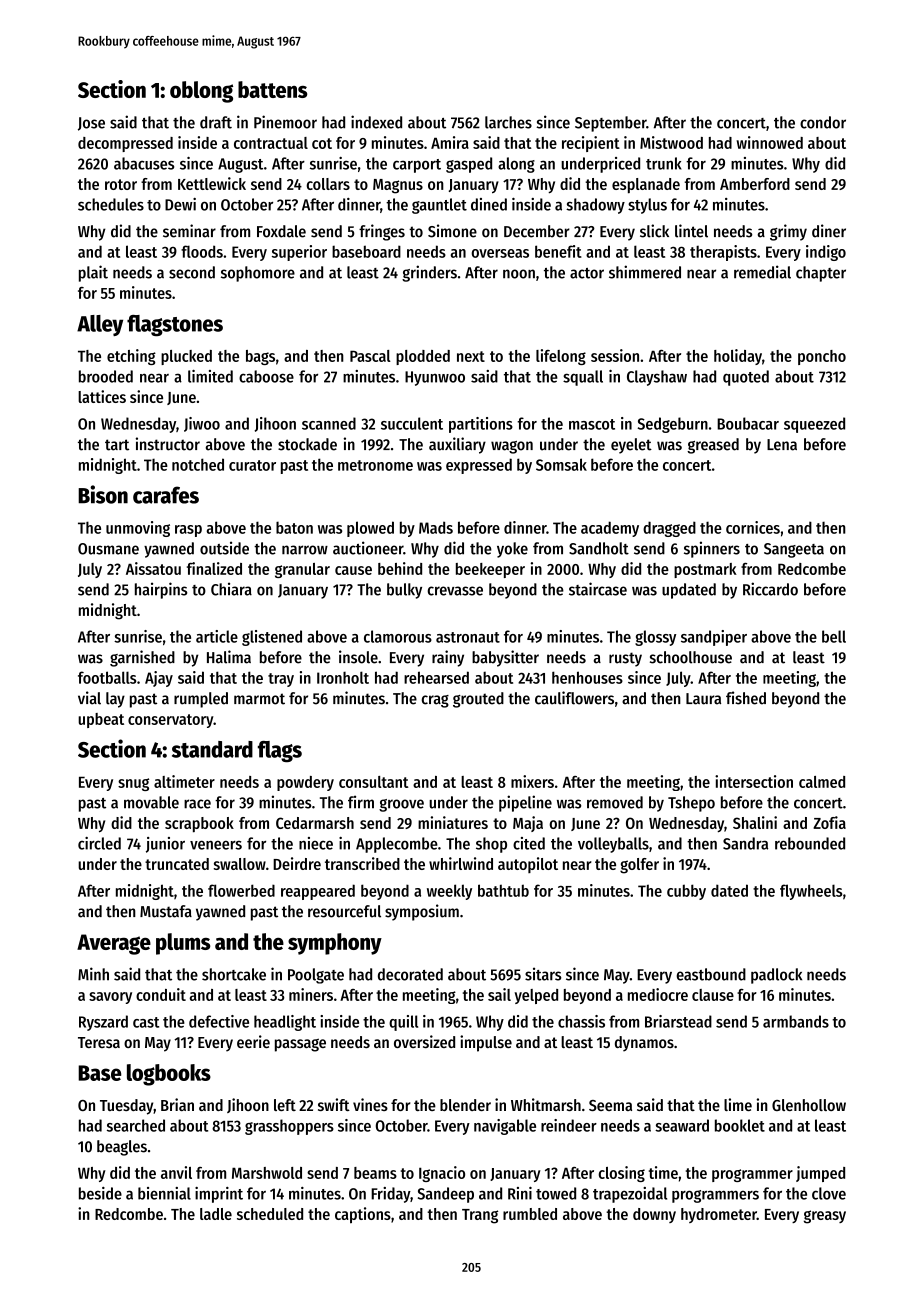  Describe the element at coordinates (529, 843) in the screenshot. I see `cited` at that location.
